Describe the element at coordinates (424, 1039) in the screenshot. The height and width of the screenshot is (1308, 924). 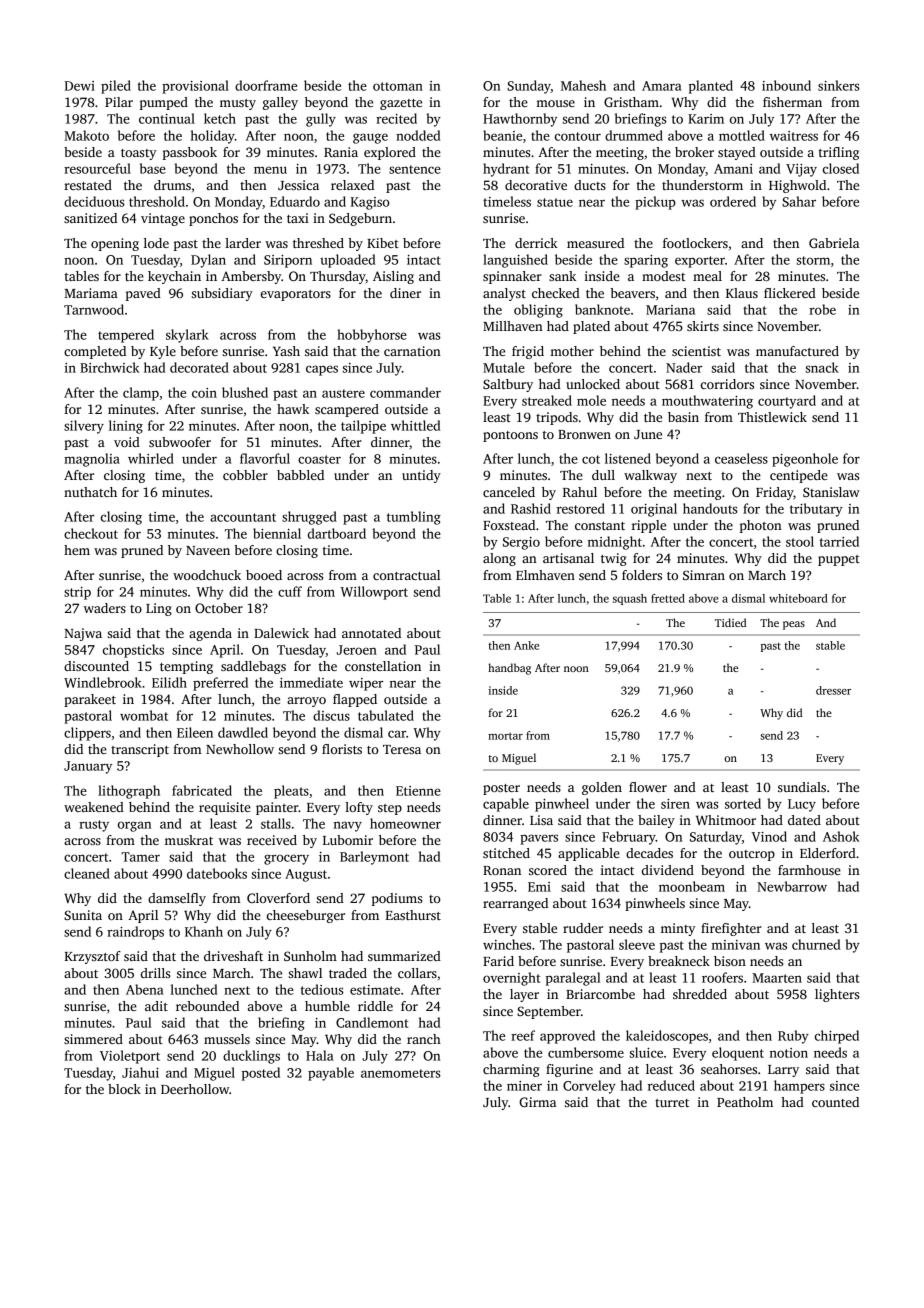
I see `ranch` at that location.
